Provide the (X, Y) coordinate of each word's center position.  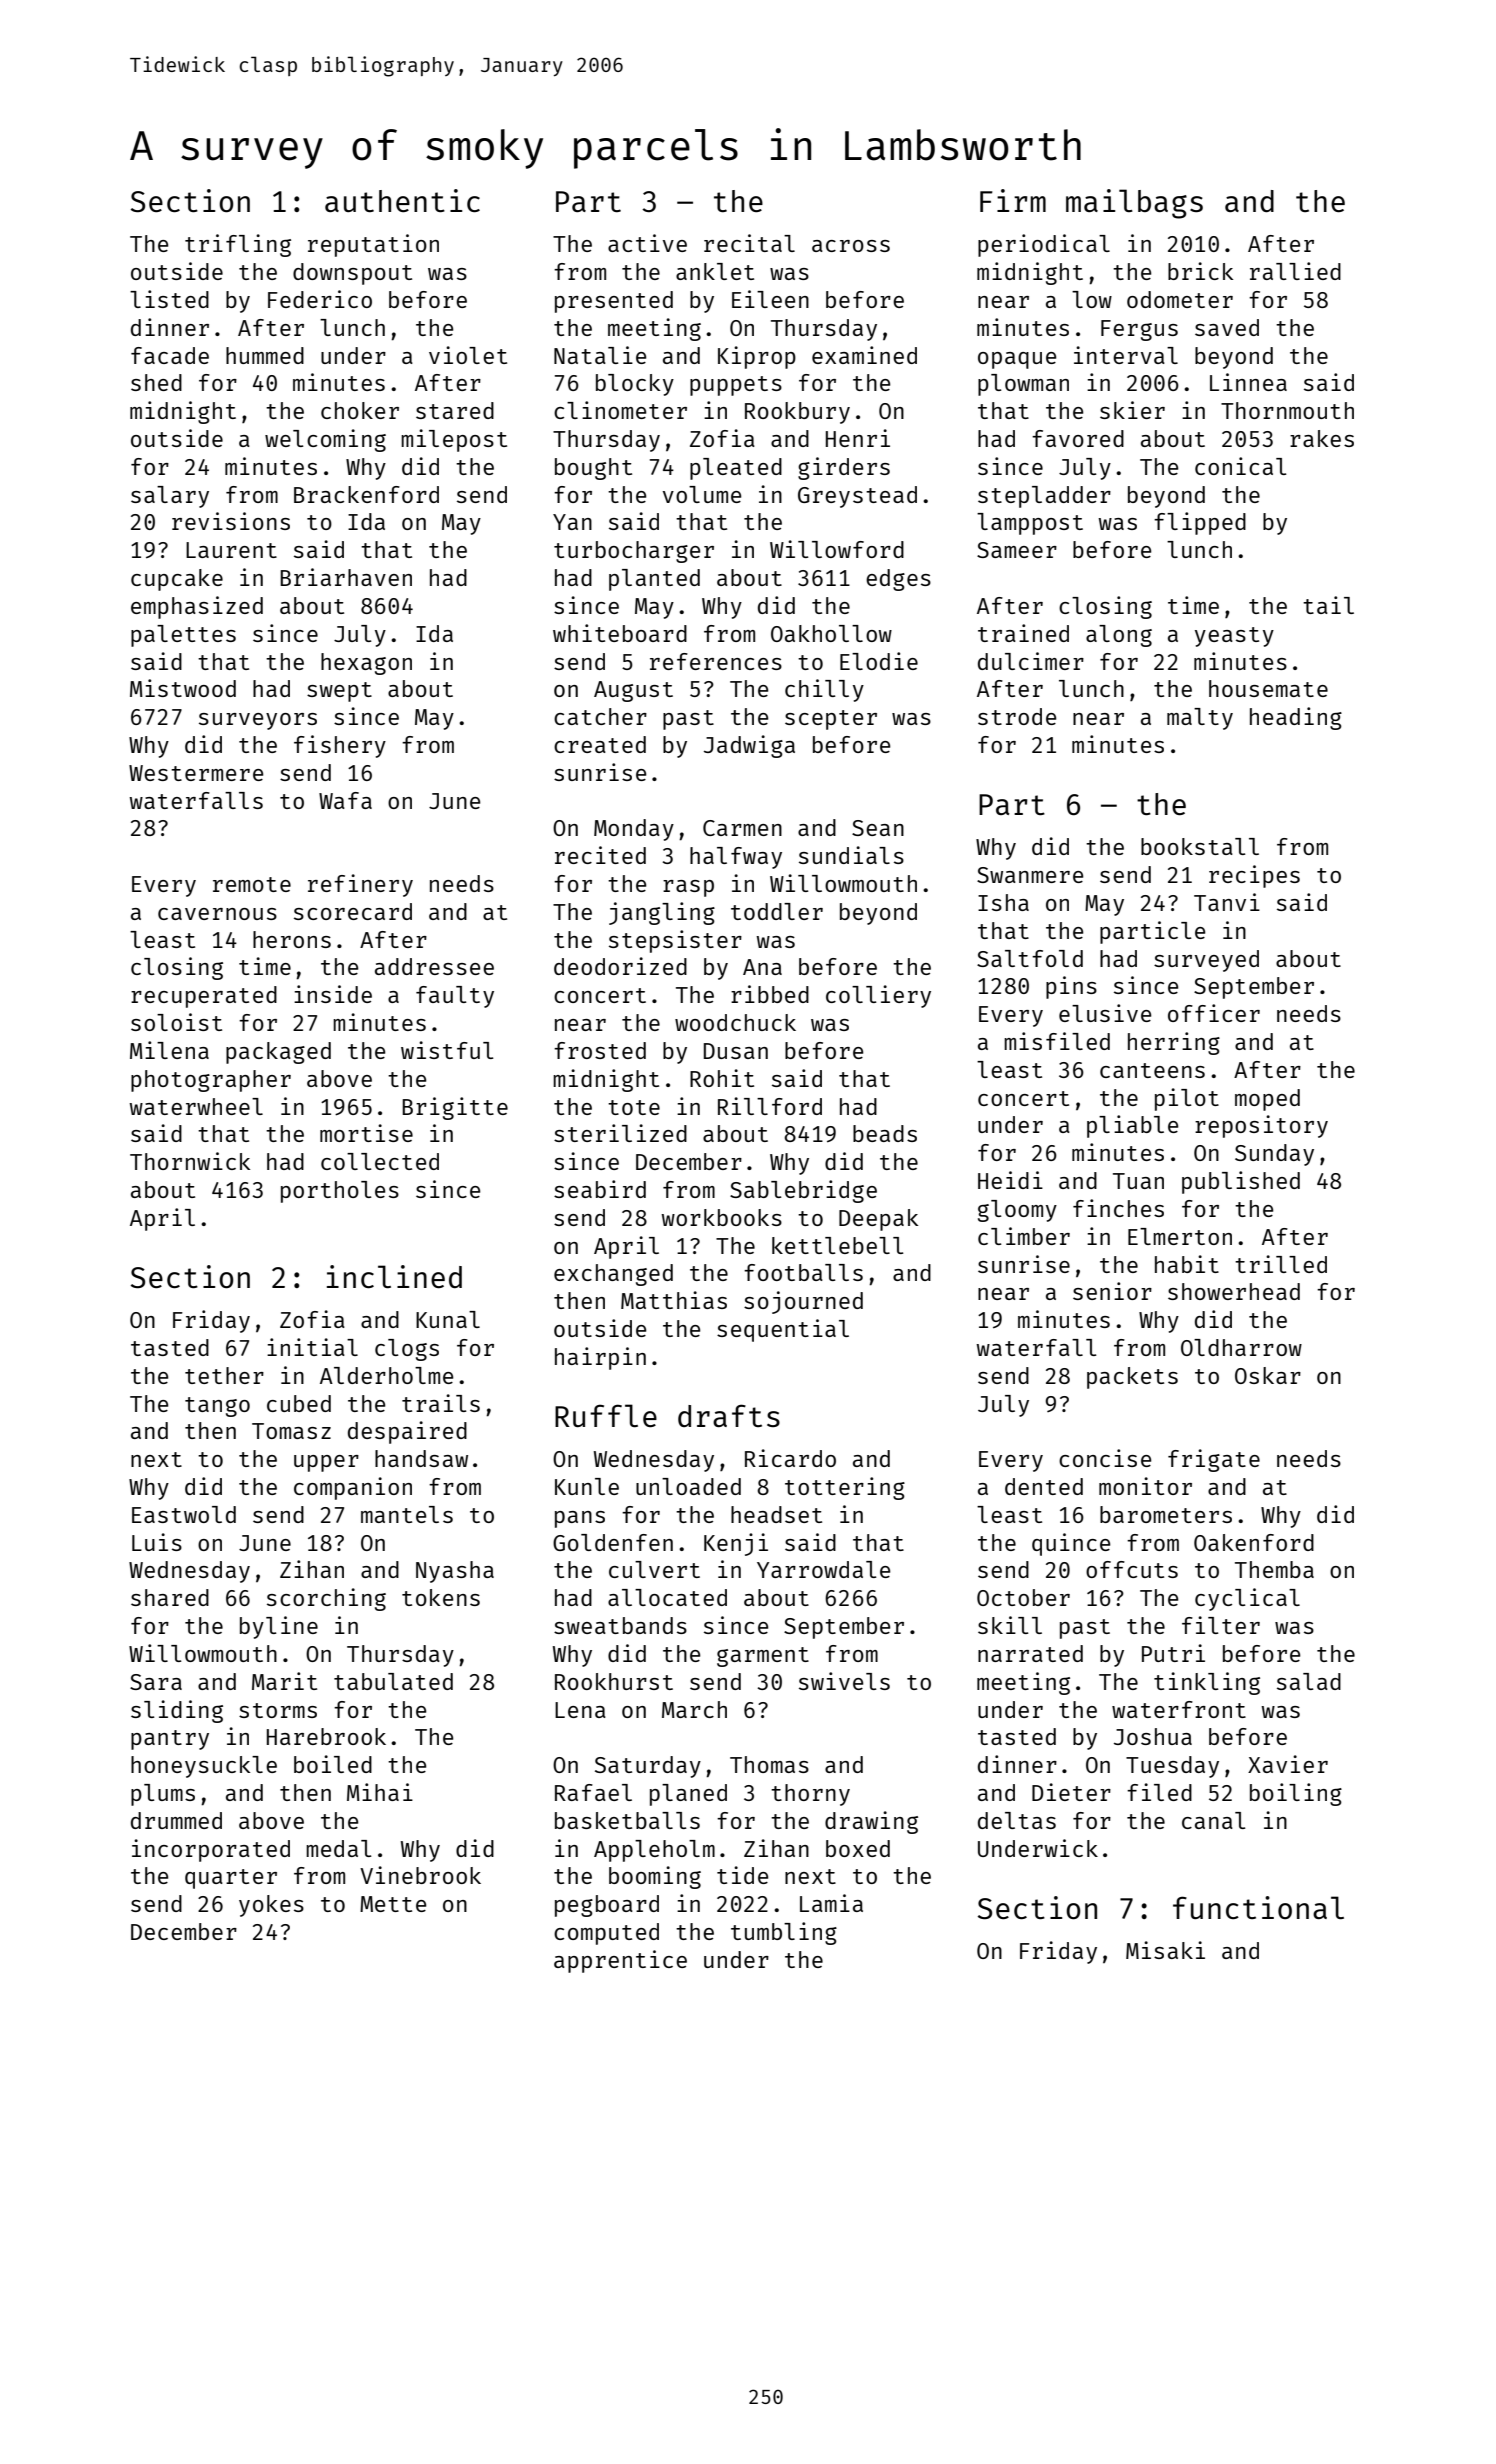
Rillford (770, 1106)
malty (1200, 719)
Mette (393, 1904)
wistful (447, 1050)
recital (749, 243)
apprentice (620, 1961)
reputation (373, 245)
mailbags (1134, 204)
